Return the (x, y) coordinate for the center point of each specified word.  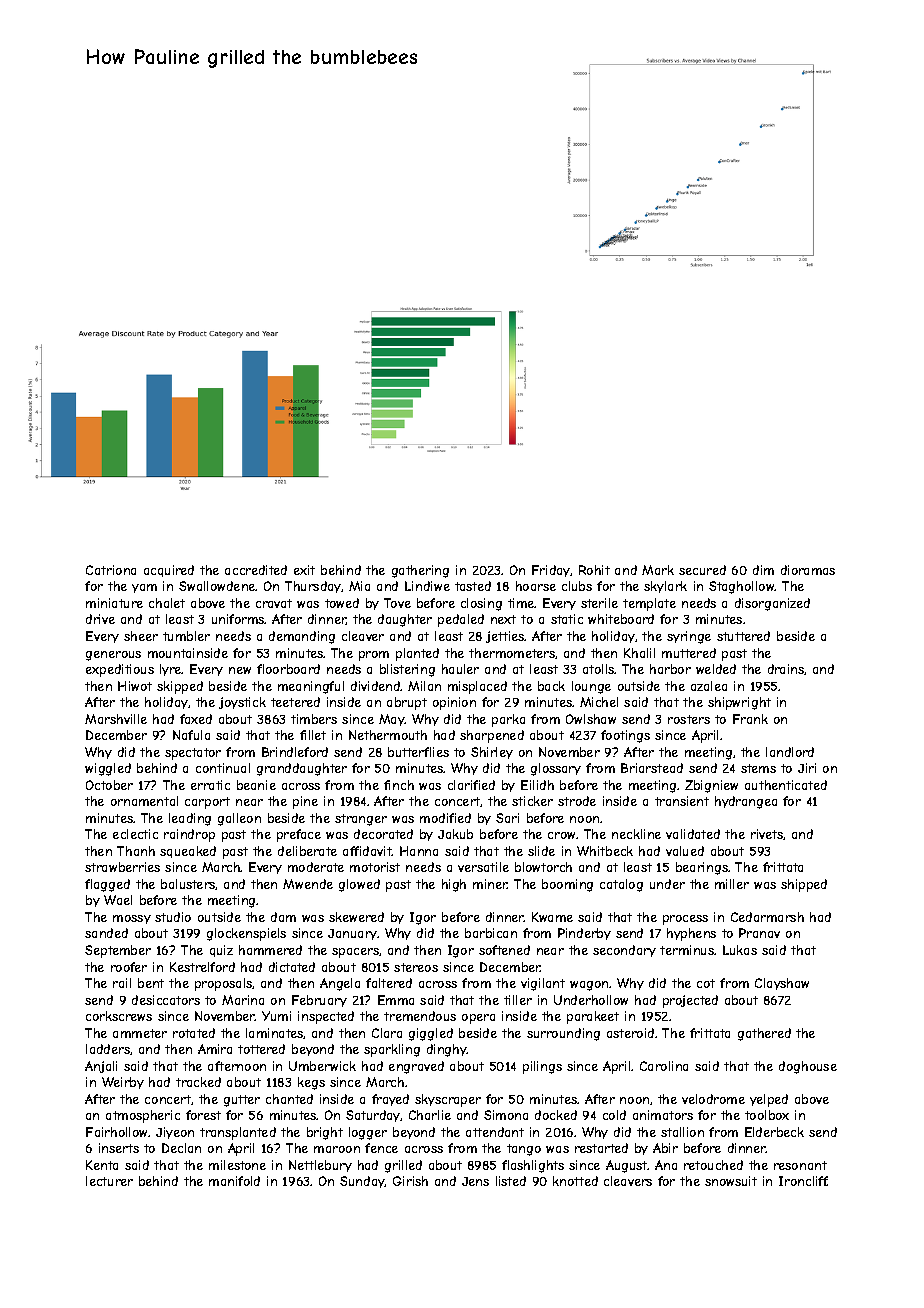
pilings (542, 1067)
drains (786, 669)
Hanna (419, 851)
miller (732, 884)
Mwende (308, 884)
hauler (460, 669)
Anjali (101, 1067)
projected (690, 1001)
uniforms (238, 619)
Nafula (191, 735)
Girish (410, 1181)
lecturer (109, 1181)
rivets (767, 834)
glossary (556, 769)
